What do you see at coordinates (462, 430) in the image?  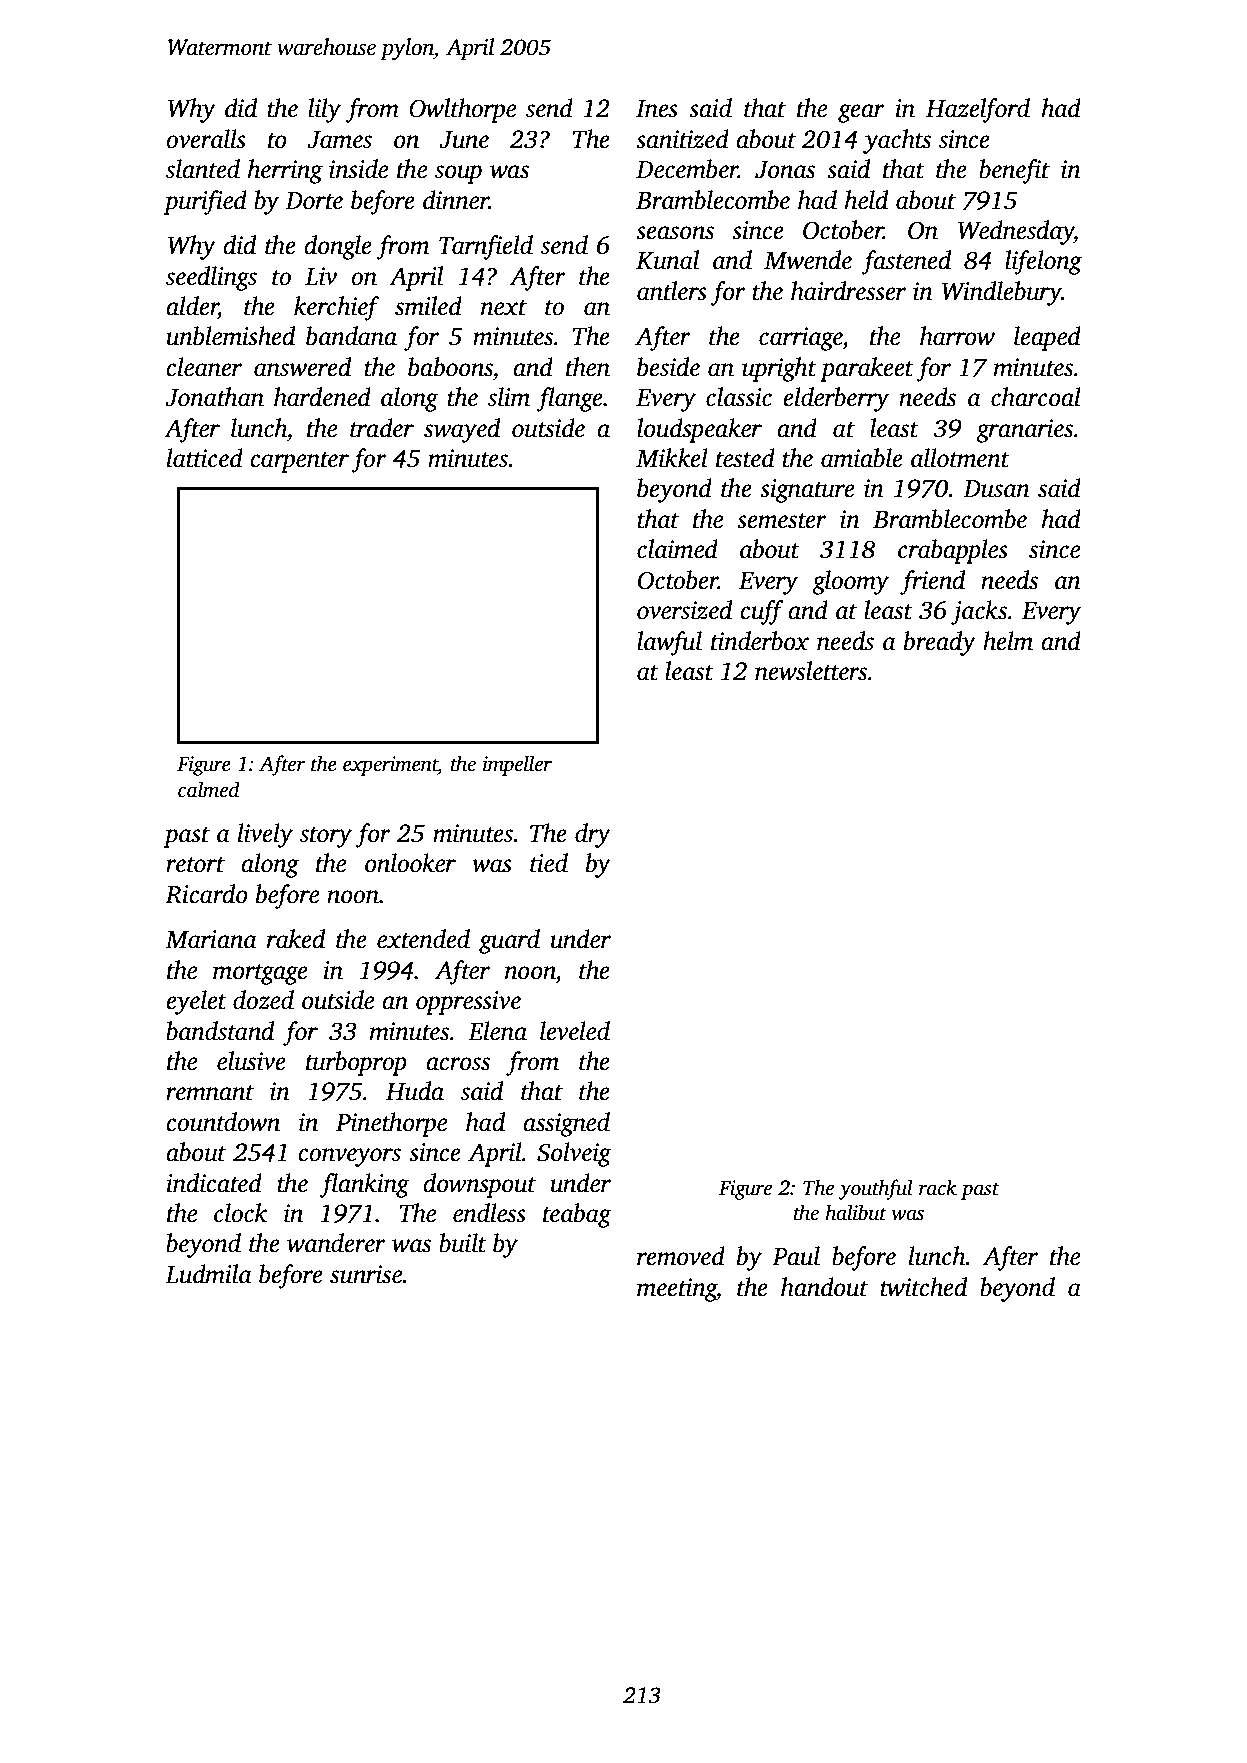 I see `swayed` at bounding box center [462, 430].
